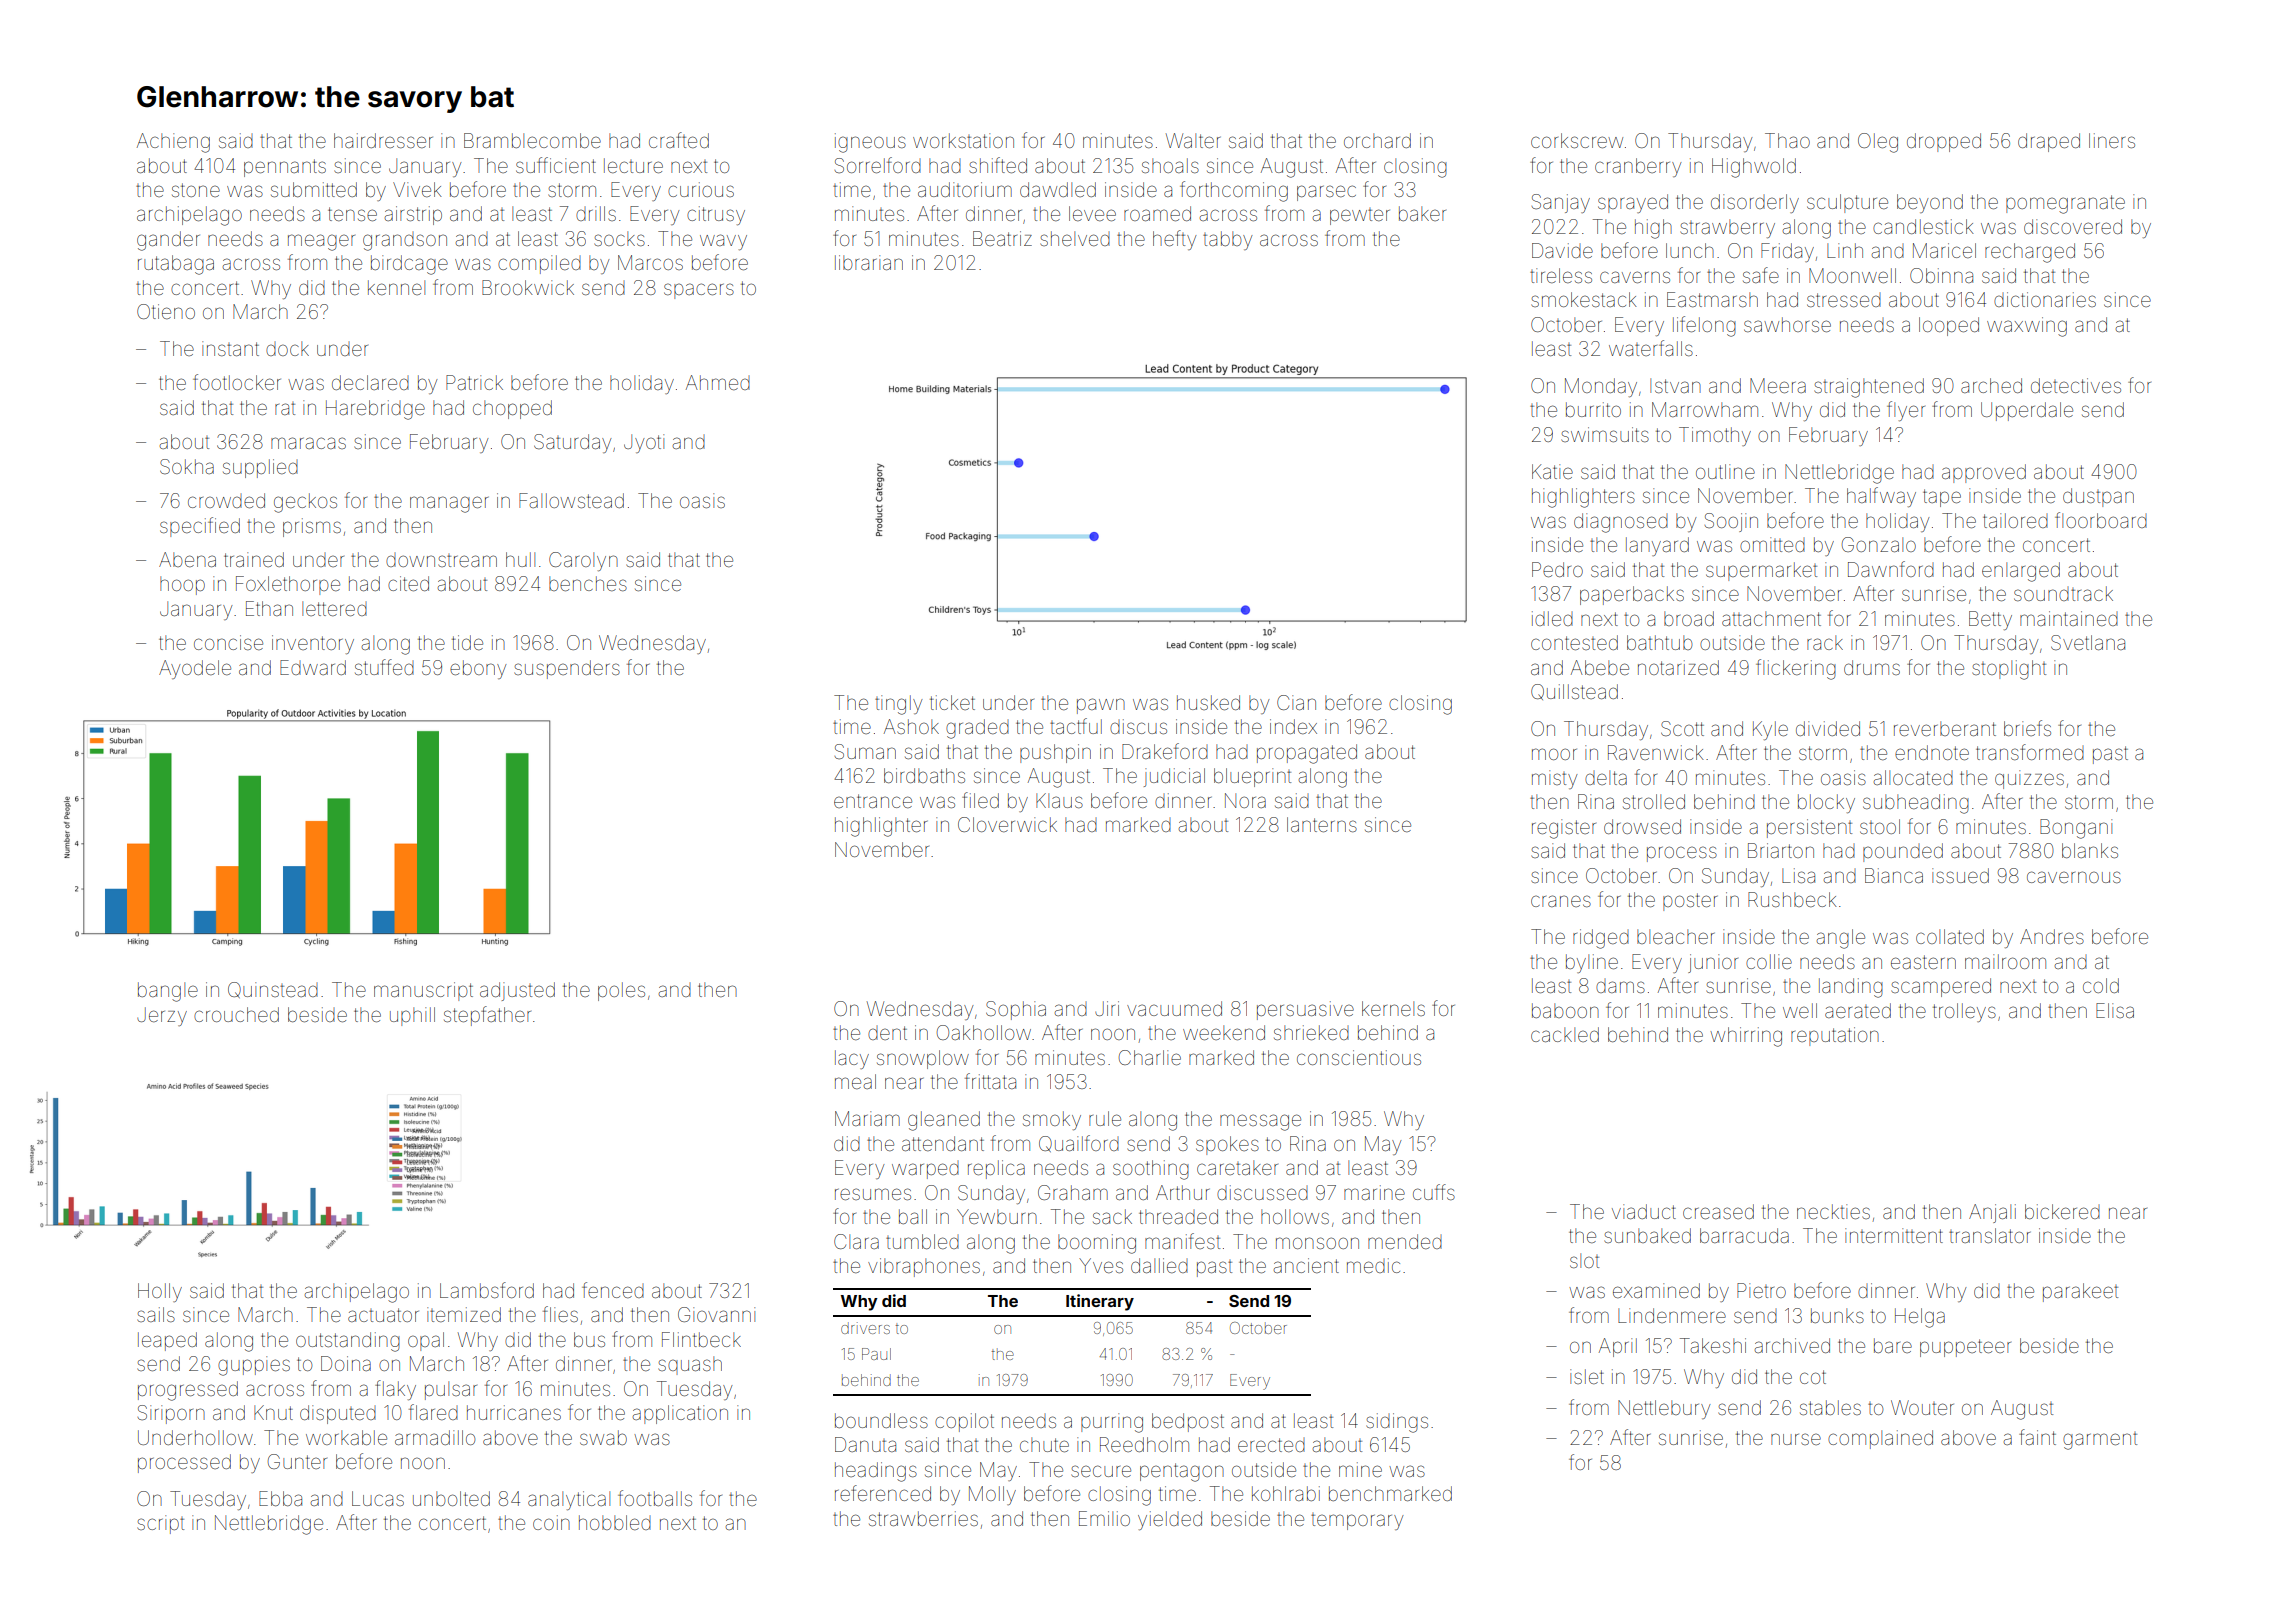 This screenshot has height=1620, width=2292. Describe the element at coordinates (924, 775) in the screenshot. I see `birdbaths` at that location.
